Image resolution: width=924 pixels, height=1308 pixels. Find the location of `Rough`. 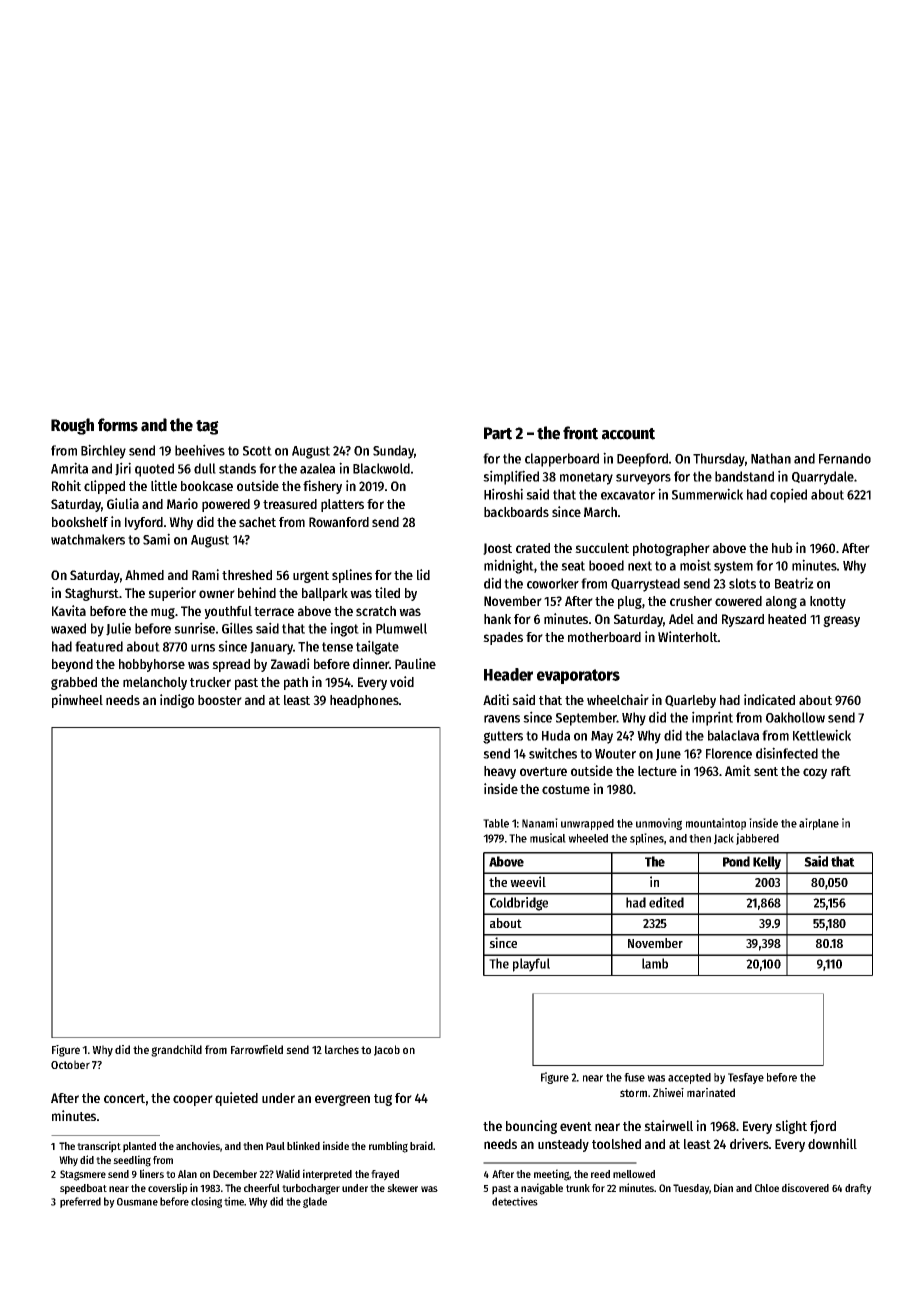

Rough is located at coordinates (72, 426).
